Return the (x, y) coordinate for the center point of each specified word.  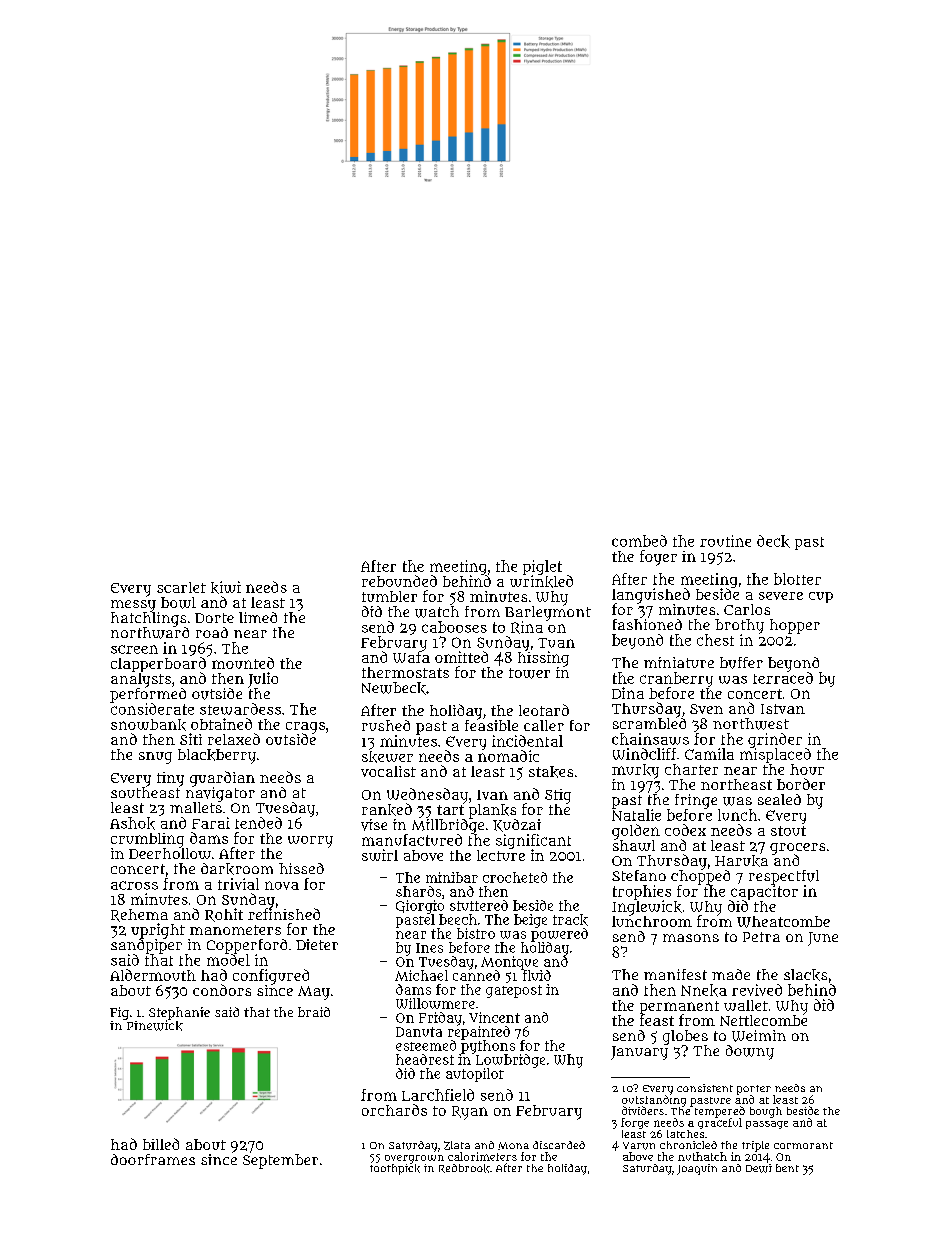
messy (133, 606)
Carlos (747, 609)
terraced (783, 678)
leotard (544, 710)
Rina (527, 627)
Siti (191, 739)
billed (161, 1144)
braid (314, 1012)
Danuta (419, 1032)
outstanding (654, 1100)
